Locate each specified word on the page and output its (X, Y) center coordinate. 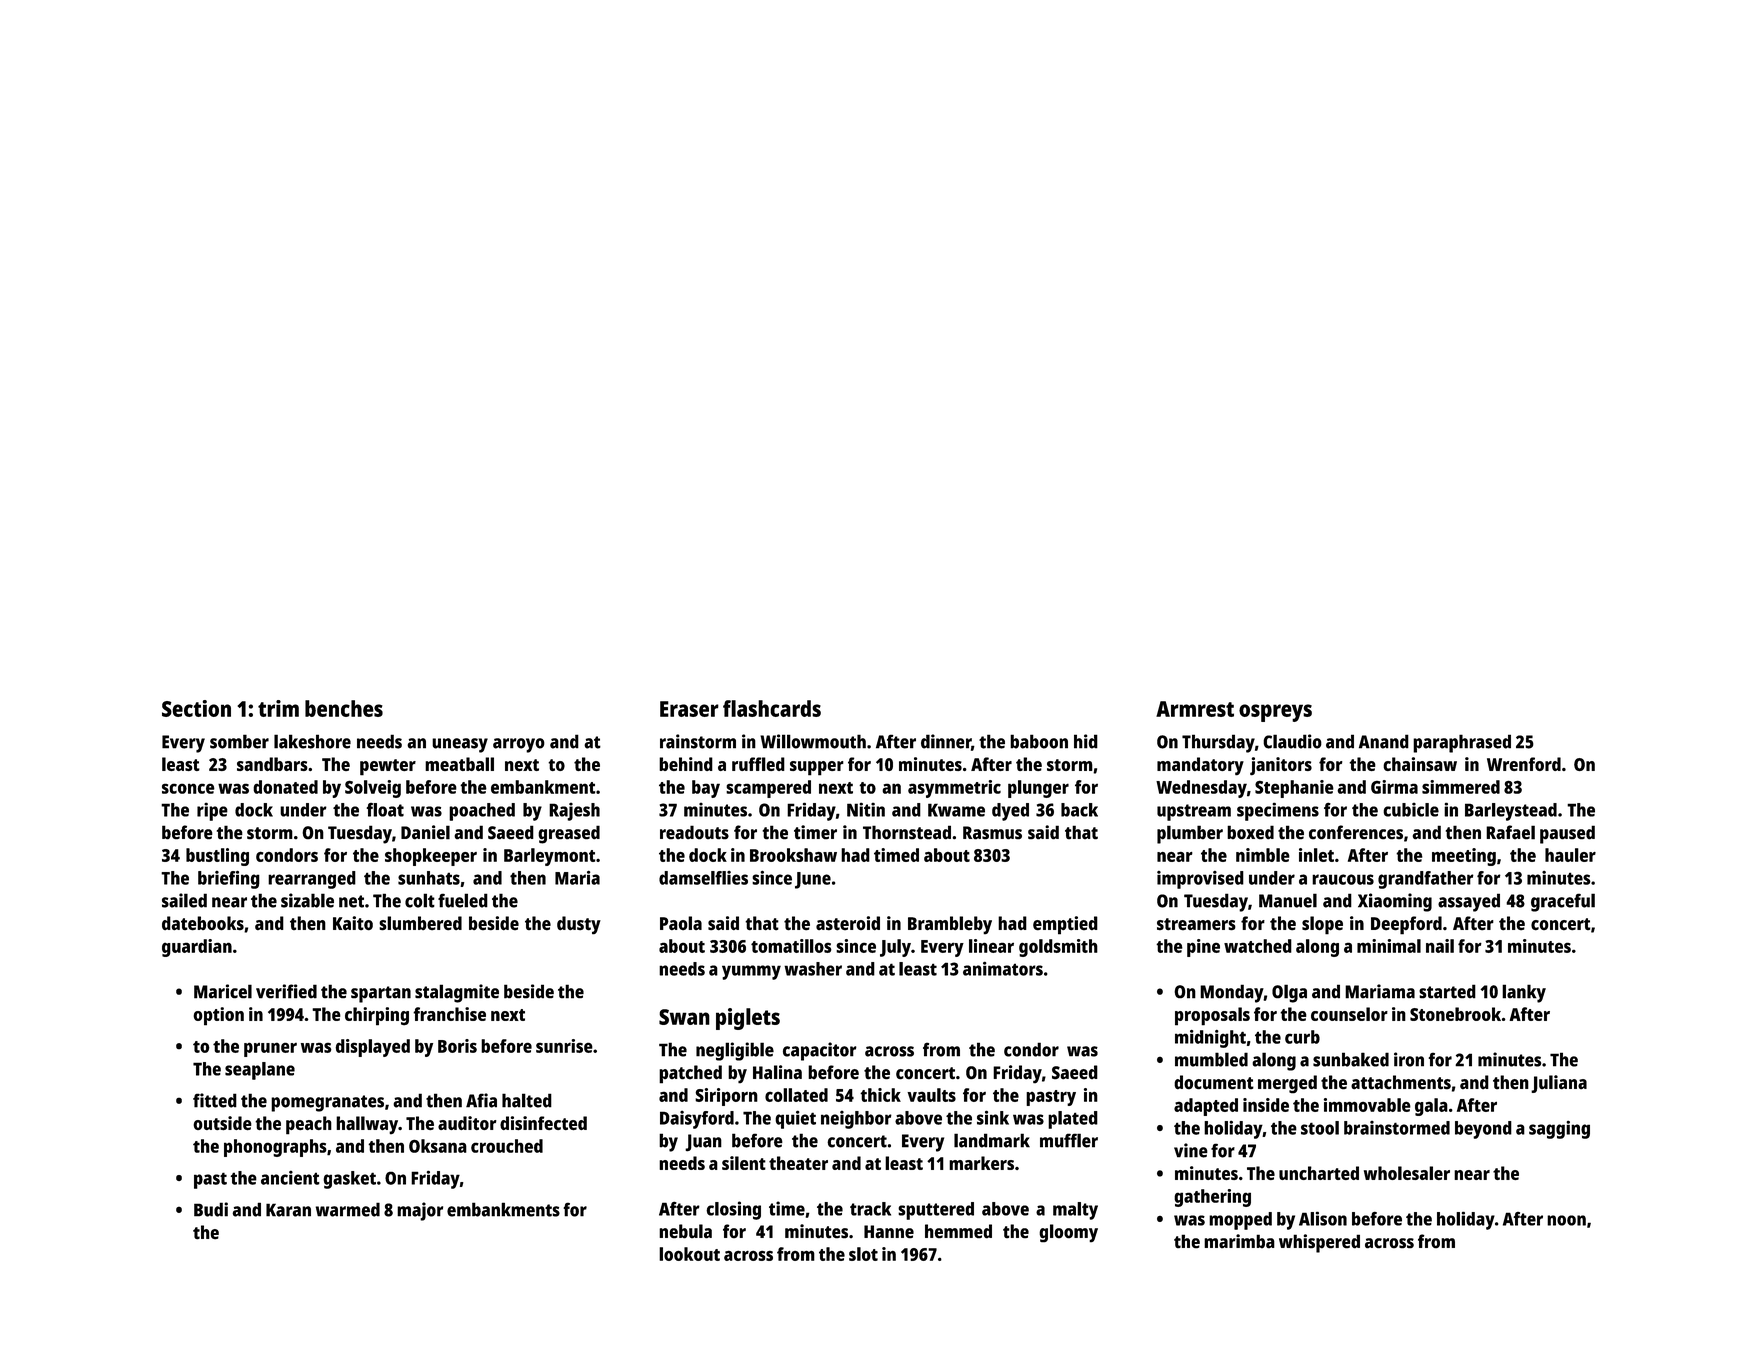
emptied (1065, 925)
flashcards (772, 708)
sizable (307, 900)
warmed (348, 1209)
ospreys (1275, 713)
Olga (1289, 993)
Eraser (689, 709)
